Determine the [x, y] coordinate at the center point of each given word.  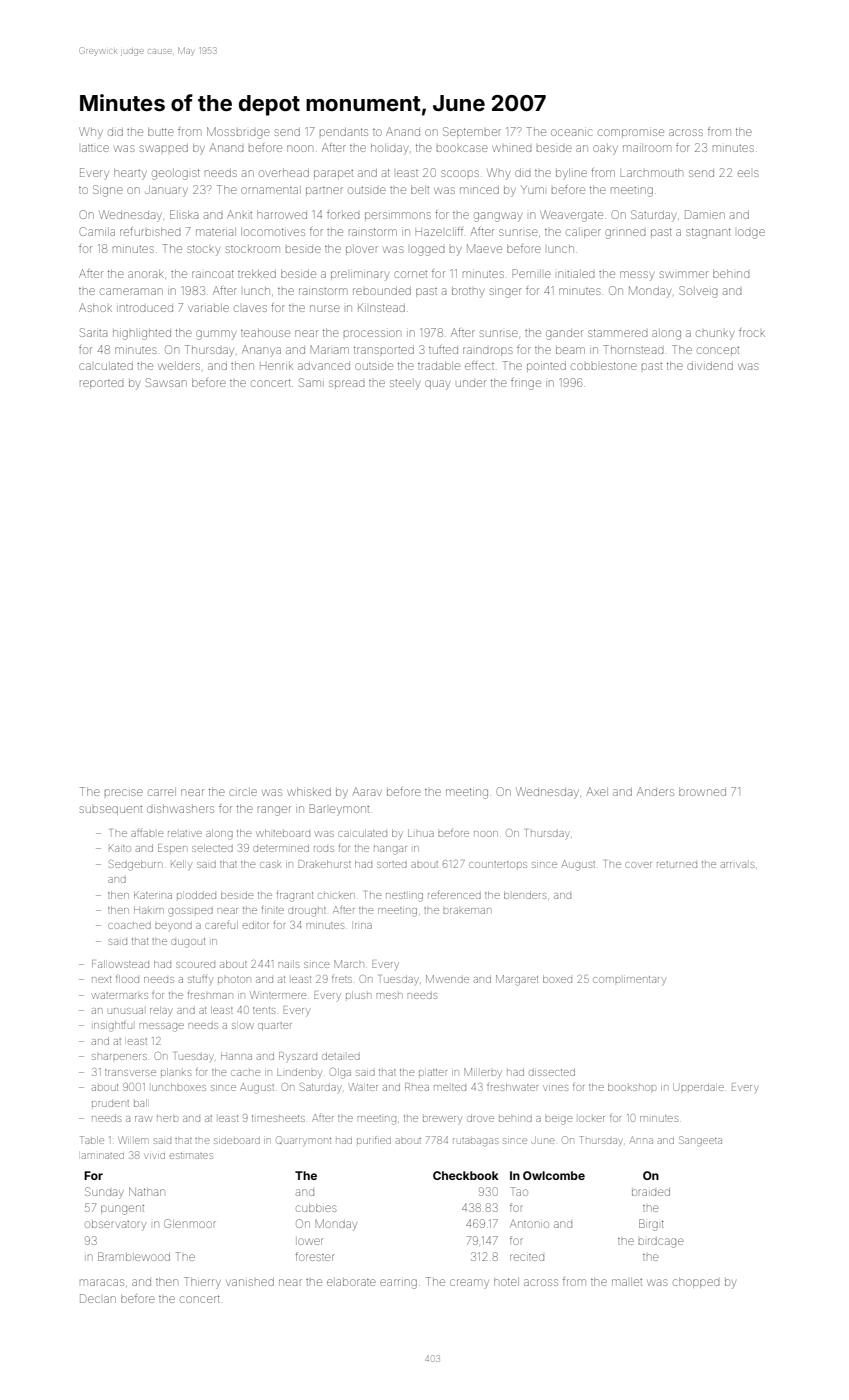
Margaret [517, 980]
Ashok [95, 307]
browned [702, 792]
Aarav [367, 791]
